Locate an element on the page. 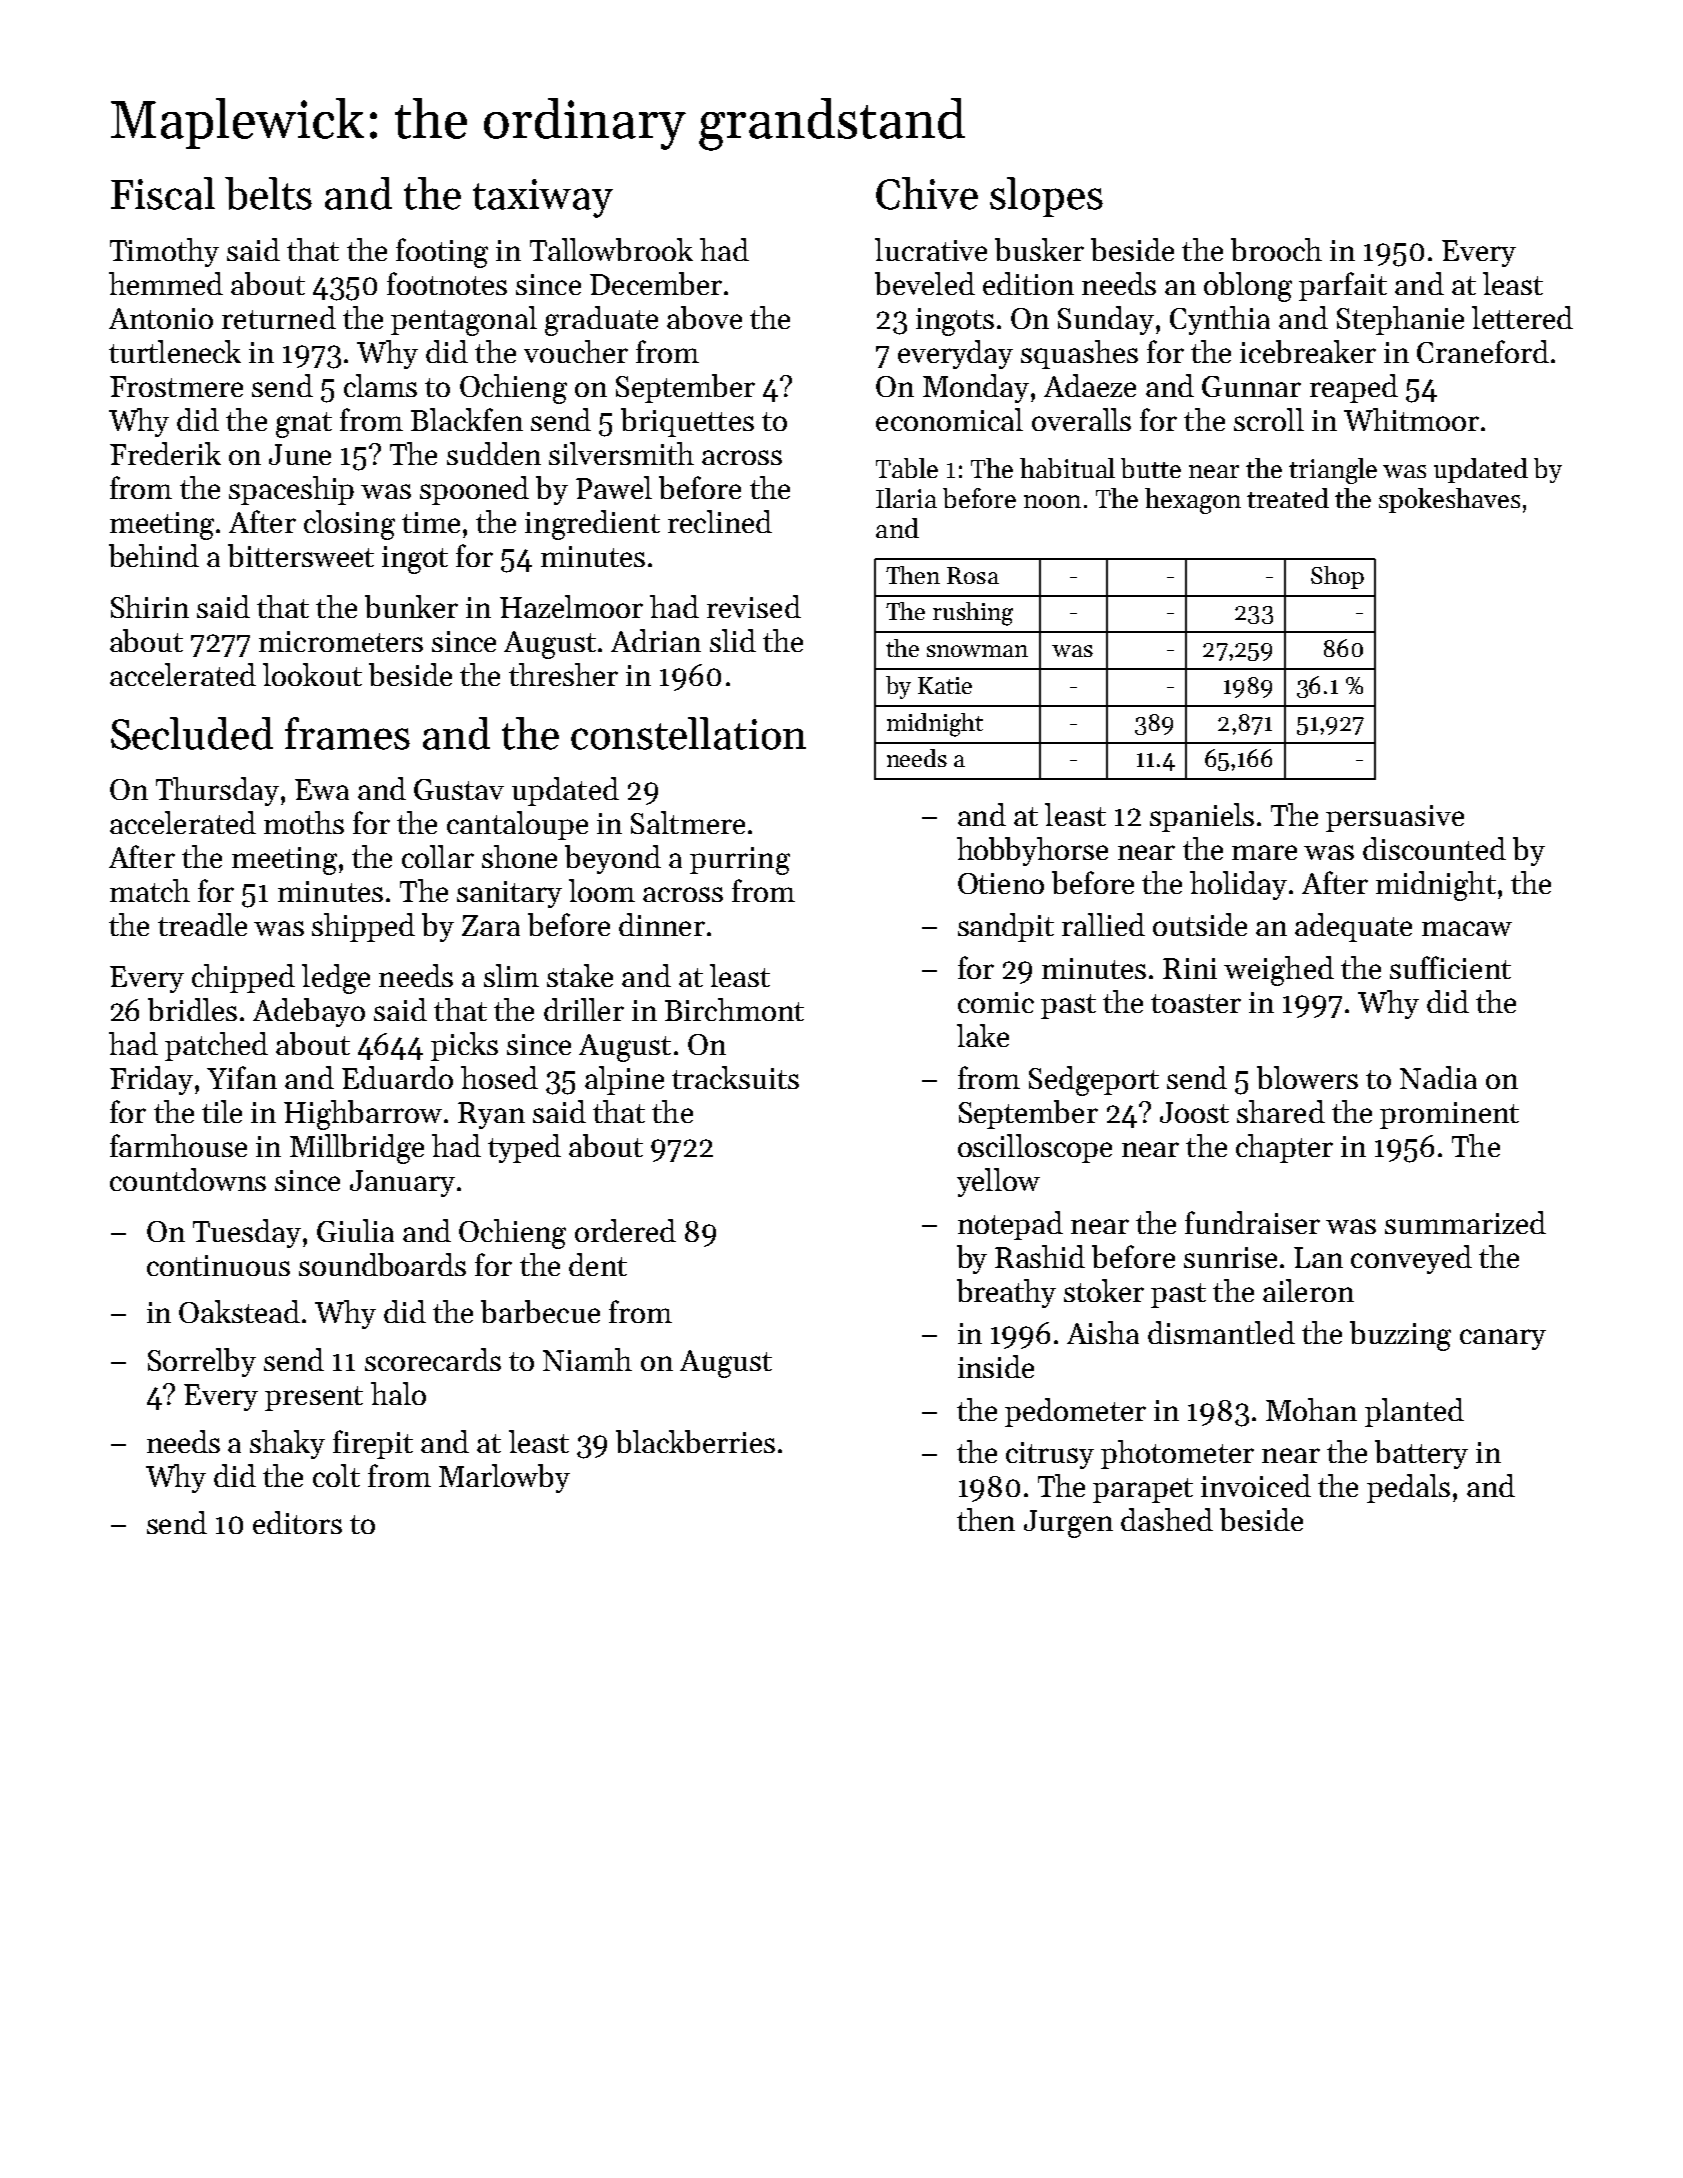 This document has width=1683, height=2178. Nadia is located at coordinates (1438, 1077).
